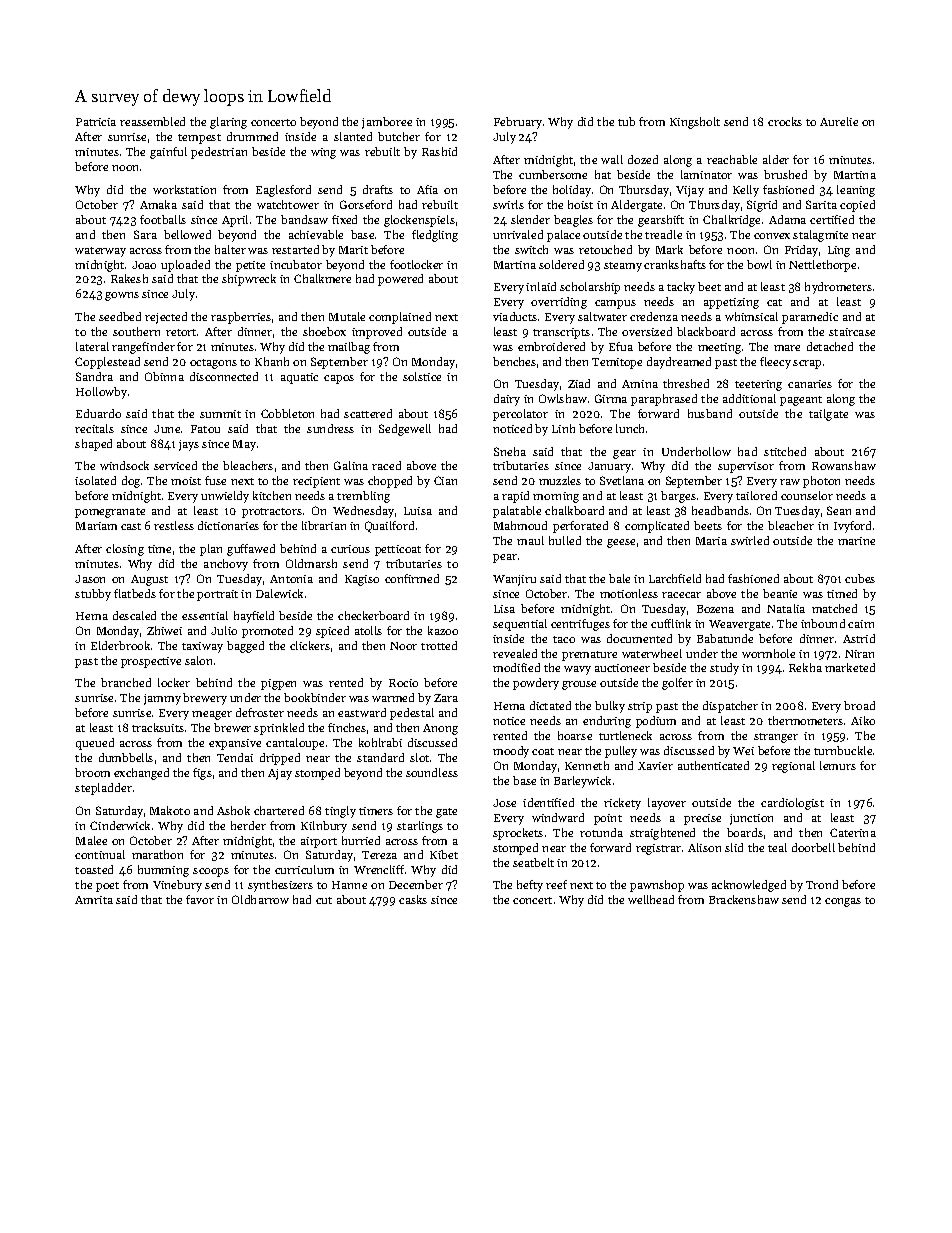 The image size is (952, 1233). I want to click on Marit, so click(353, 250).
